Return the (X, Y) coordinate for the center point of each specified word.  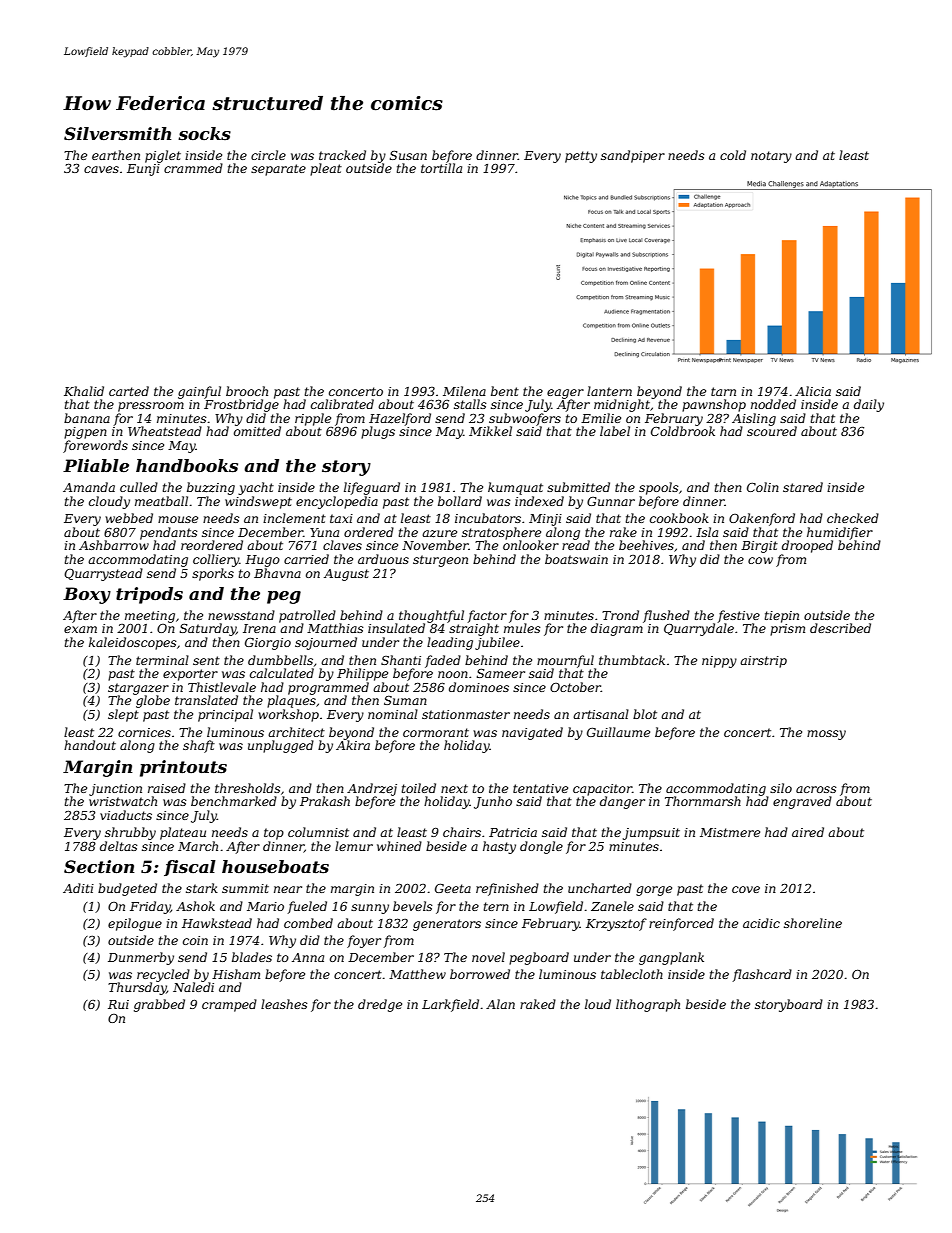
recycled (163, 975)
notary (771, 157)
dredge (380, 1005)
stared (803, 487)
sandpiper (633, 156)
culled (139, 487)
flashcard (762, 975)
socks (204, 133)
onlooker (531, 545)
